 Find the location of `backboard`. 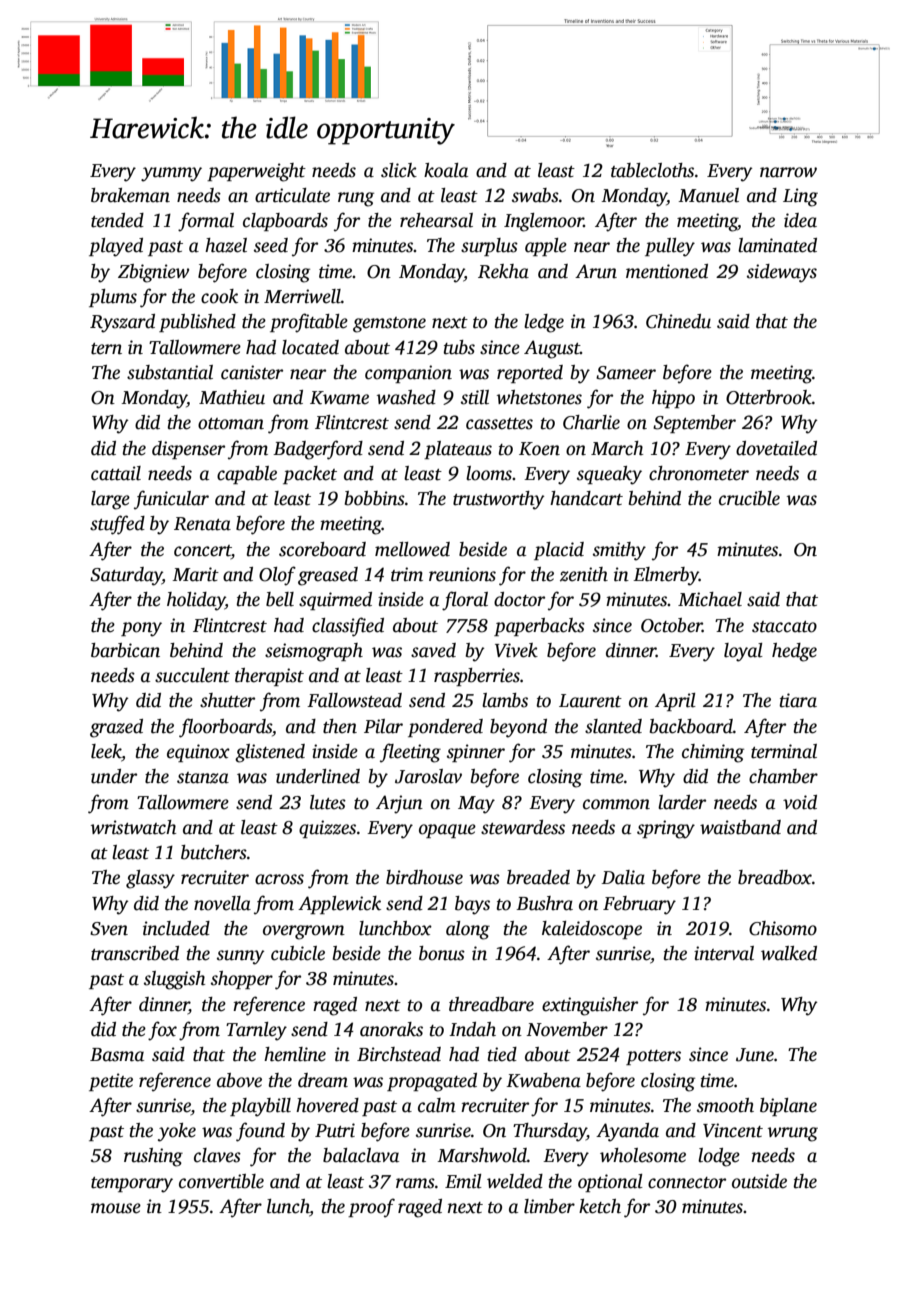

backboard is located at coordinates (691, 726).
